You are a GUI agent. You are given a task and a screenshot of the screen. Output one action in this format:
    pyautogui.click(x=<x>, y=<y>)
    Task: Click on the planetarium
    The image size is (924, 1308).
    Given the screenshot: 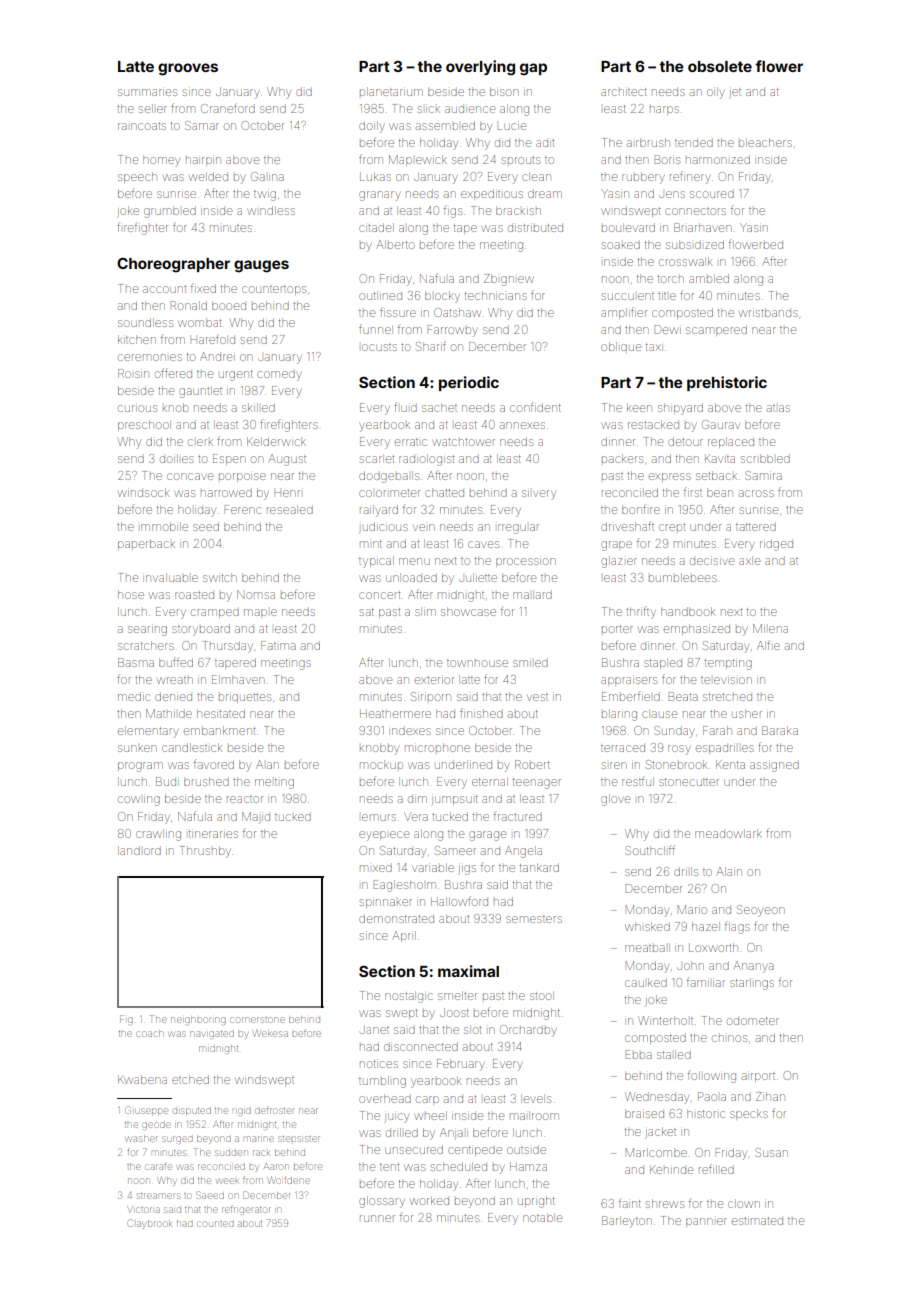 What is the action you would take?
    pyautogui.click(x=391, y=91)
